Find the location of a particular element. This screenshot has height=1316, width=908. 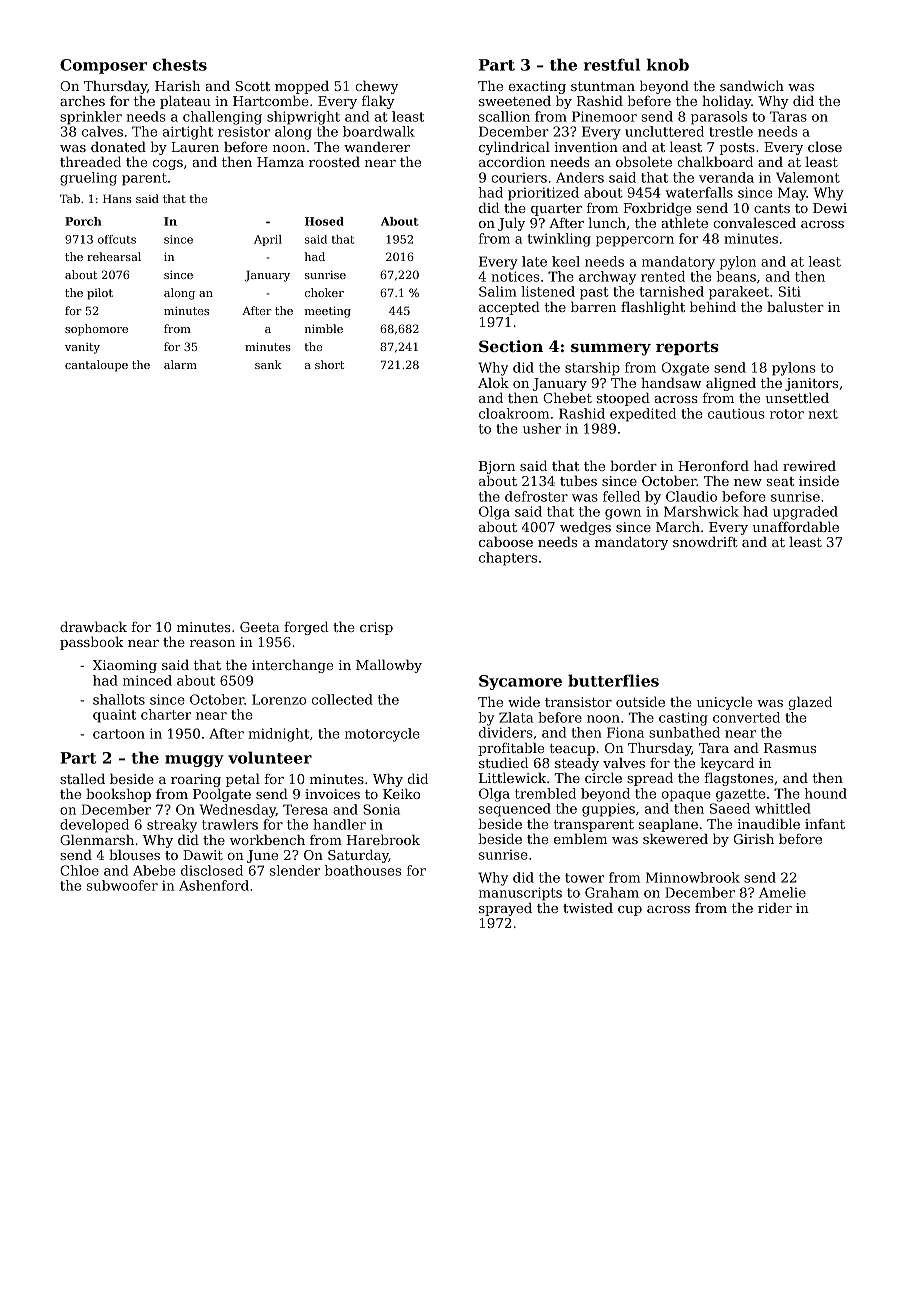

nimble is located at coordinates (324, 328).
